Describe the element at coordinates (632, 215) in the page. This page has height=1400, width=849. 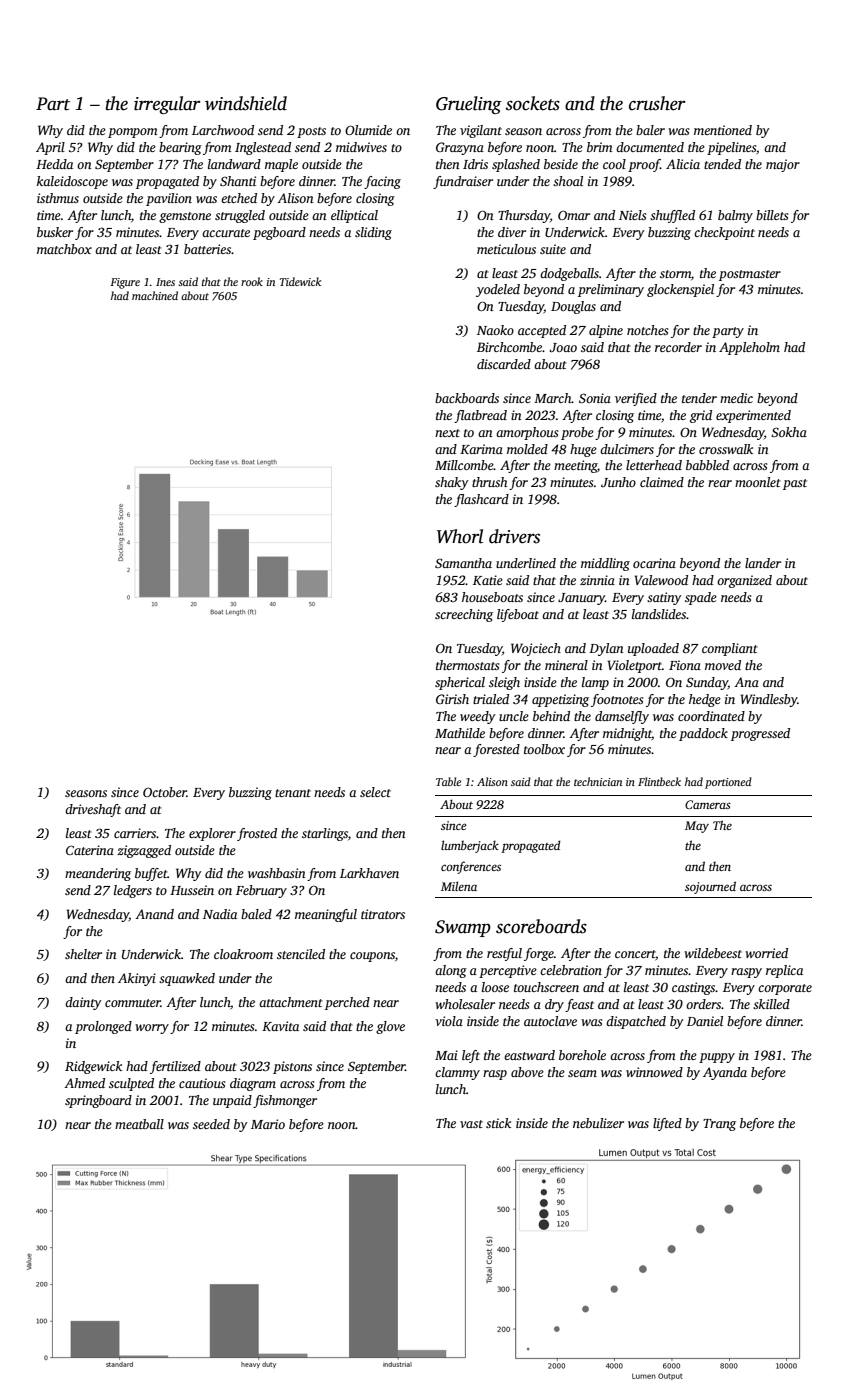
I see `Niels` at that location.
